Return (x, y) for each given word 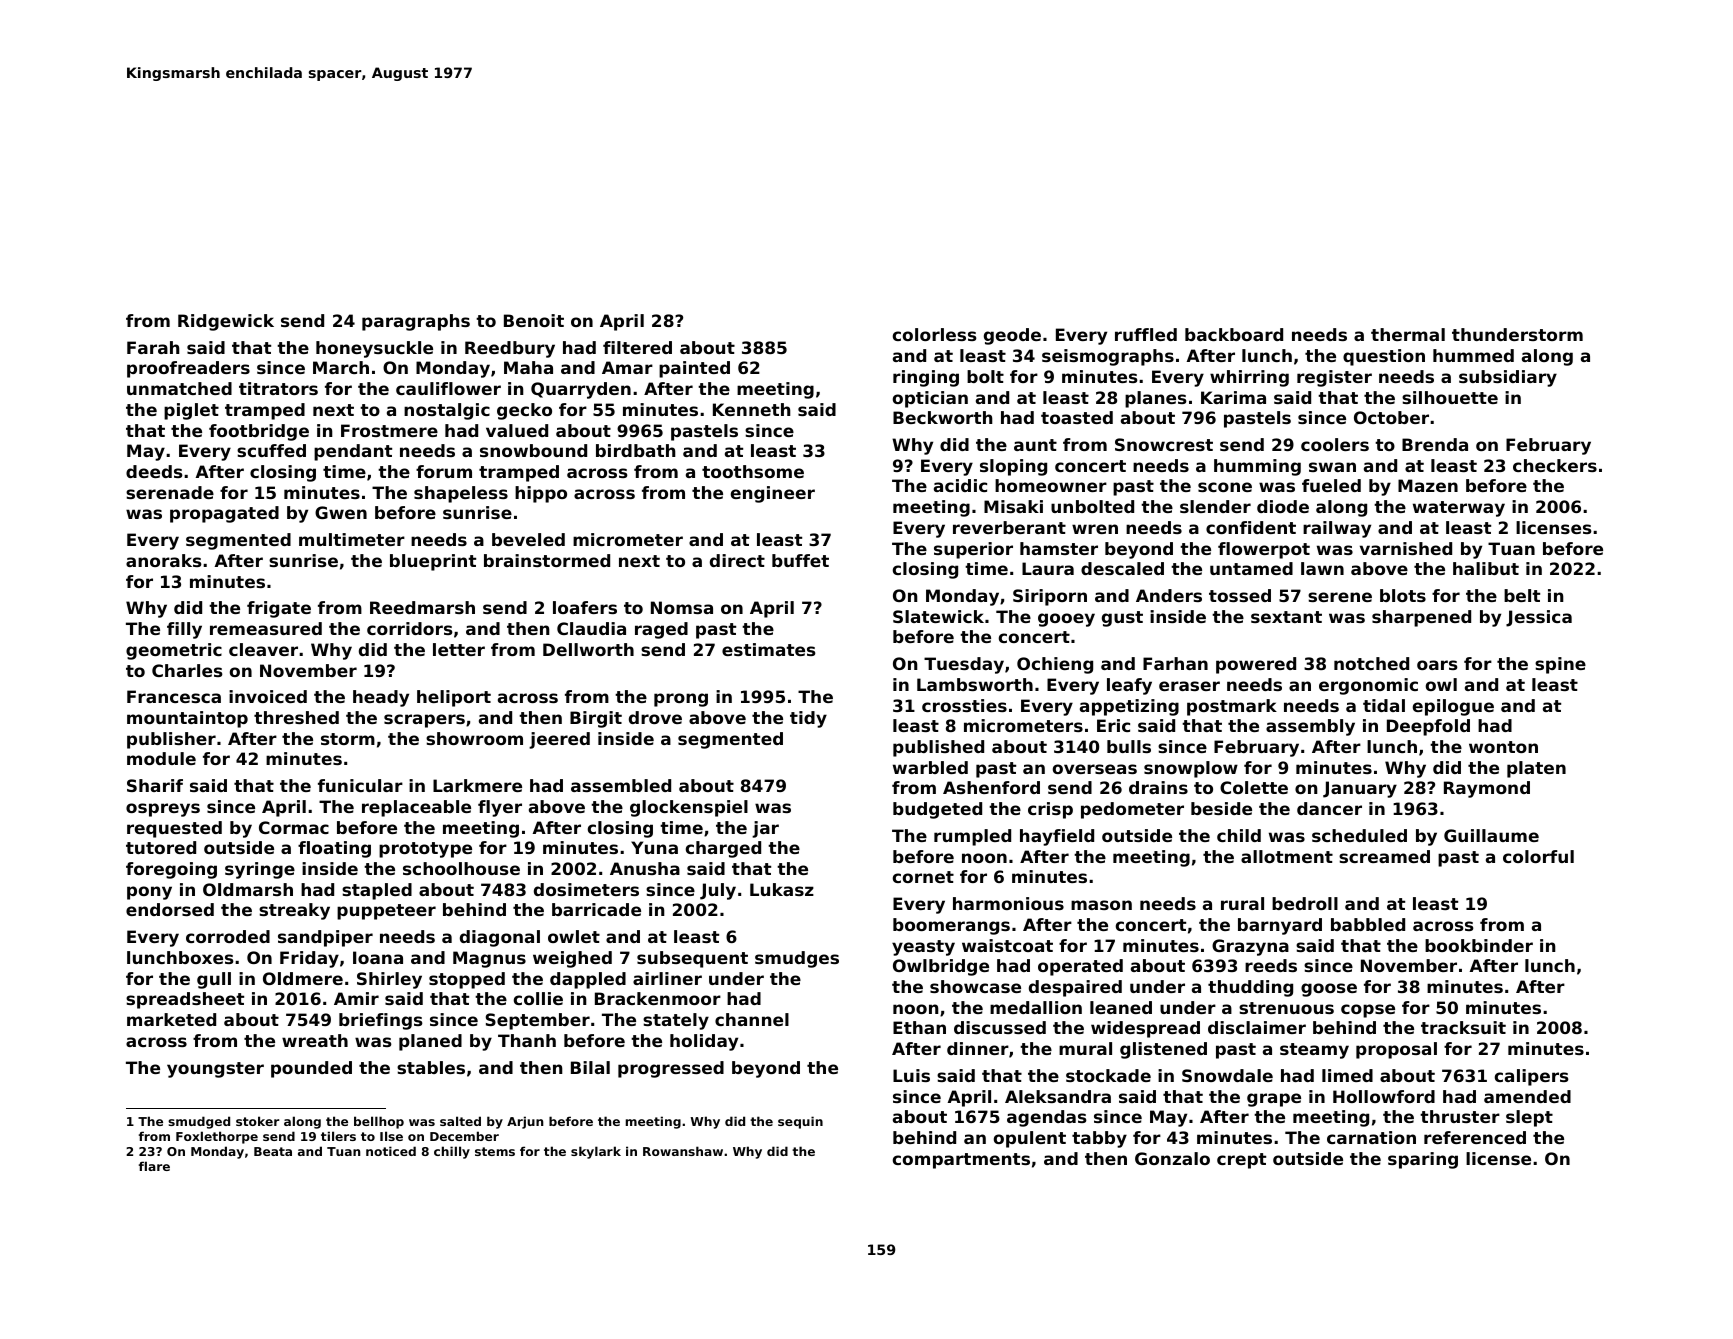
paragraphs (416, 322)
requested (174, 829)
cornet (923, 877)
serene (1340, 597)
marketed (171, 1019)
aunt (1035, 445)
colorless (935, 334)
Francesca (174, 696)
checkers (1555, 465)
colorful (1538, 856)
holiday (704, 1042)
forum (444, 471)
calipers (1532, 1077)
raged (661, 630)
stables (431, 1067)
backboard (1234, 334)
